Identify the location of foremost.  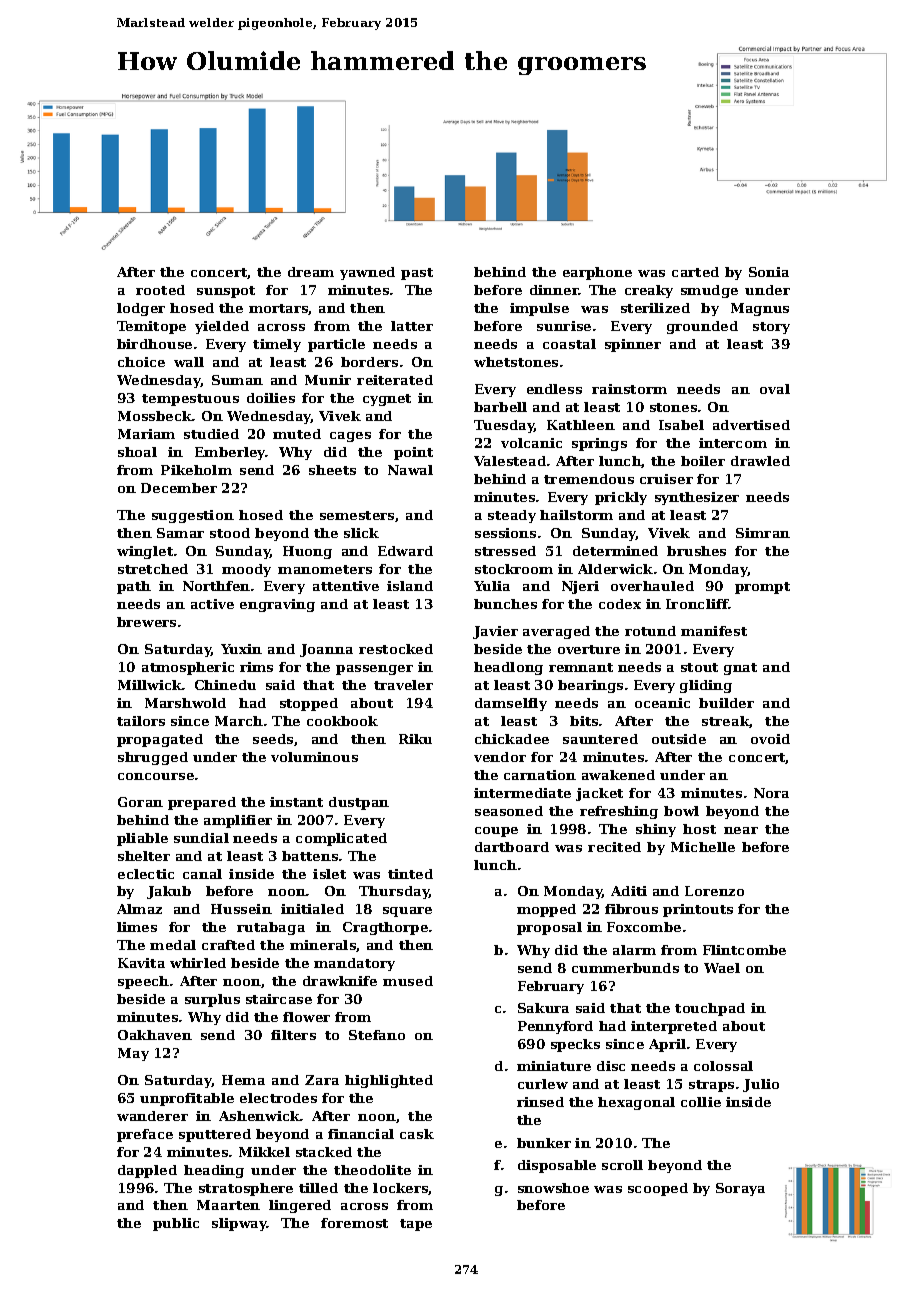
(354, 1223).
